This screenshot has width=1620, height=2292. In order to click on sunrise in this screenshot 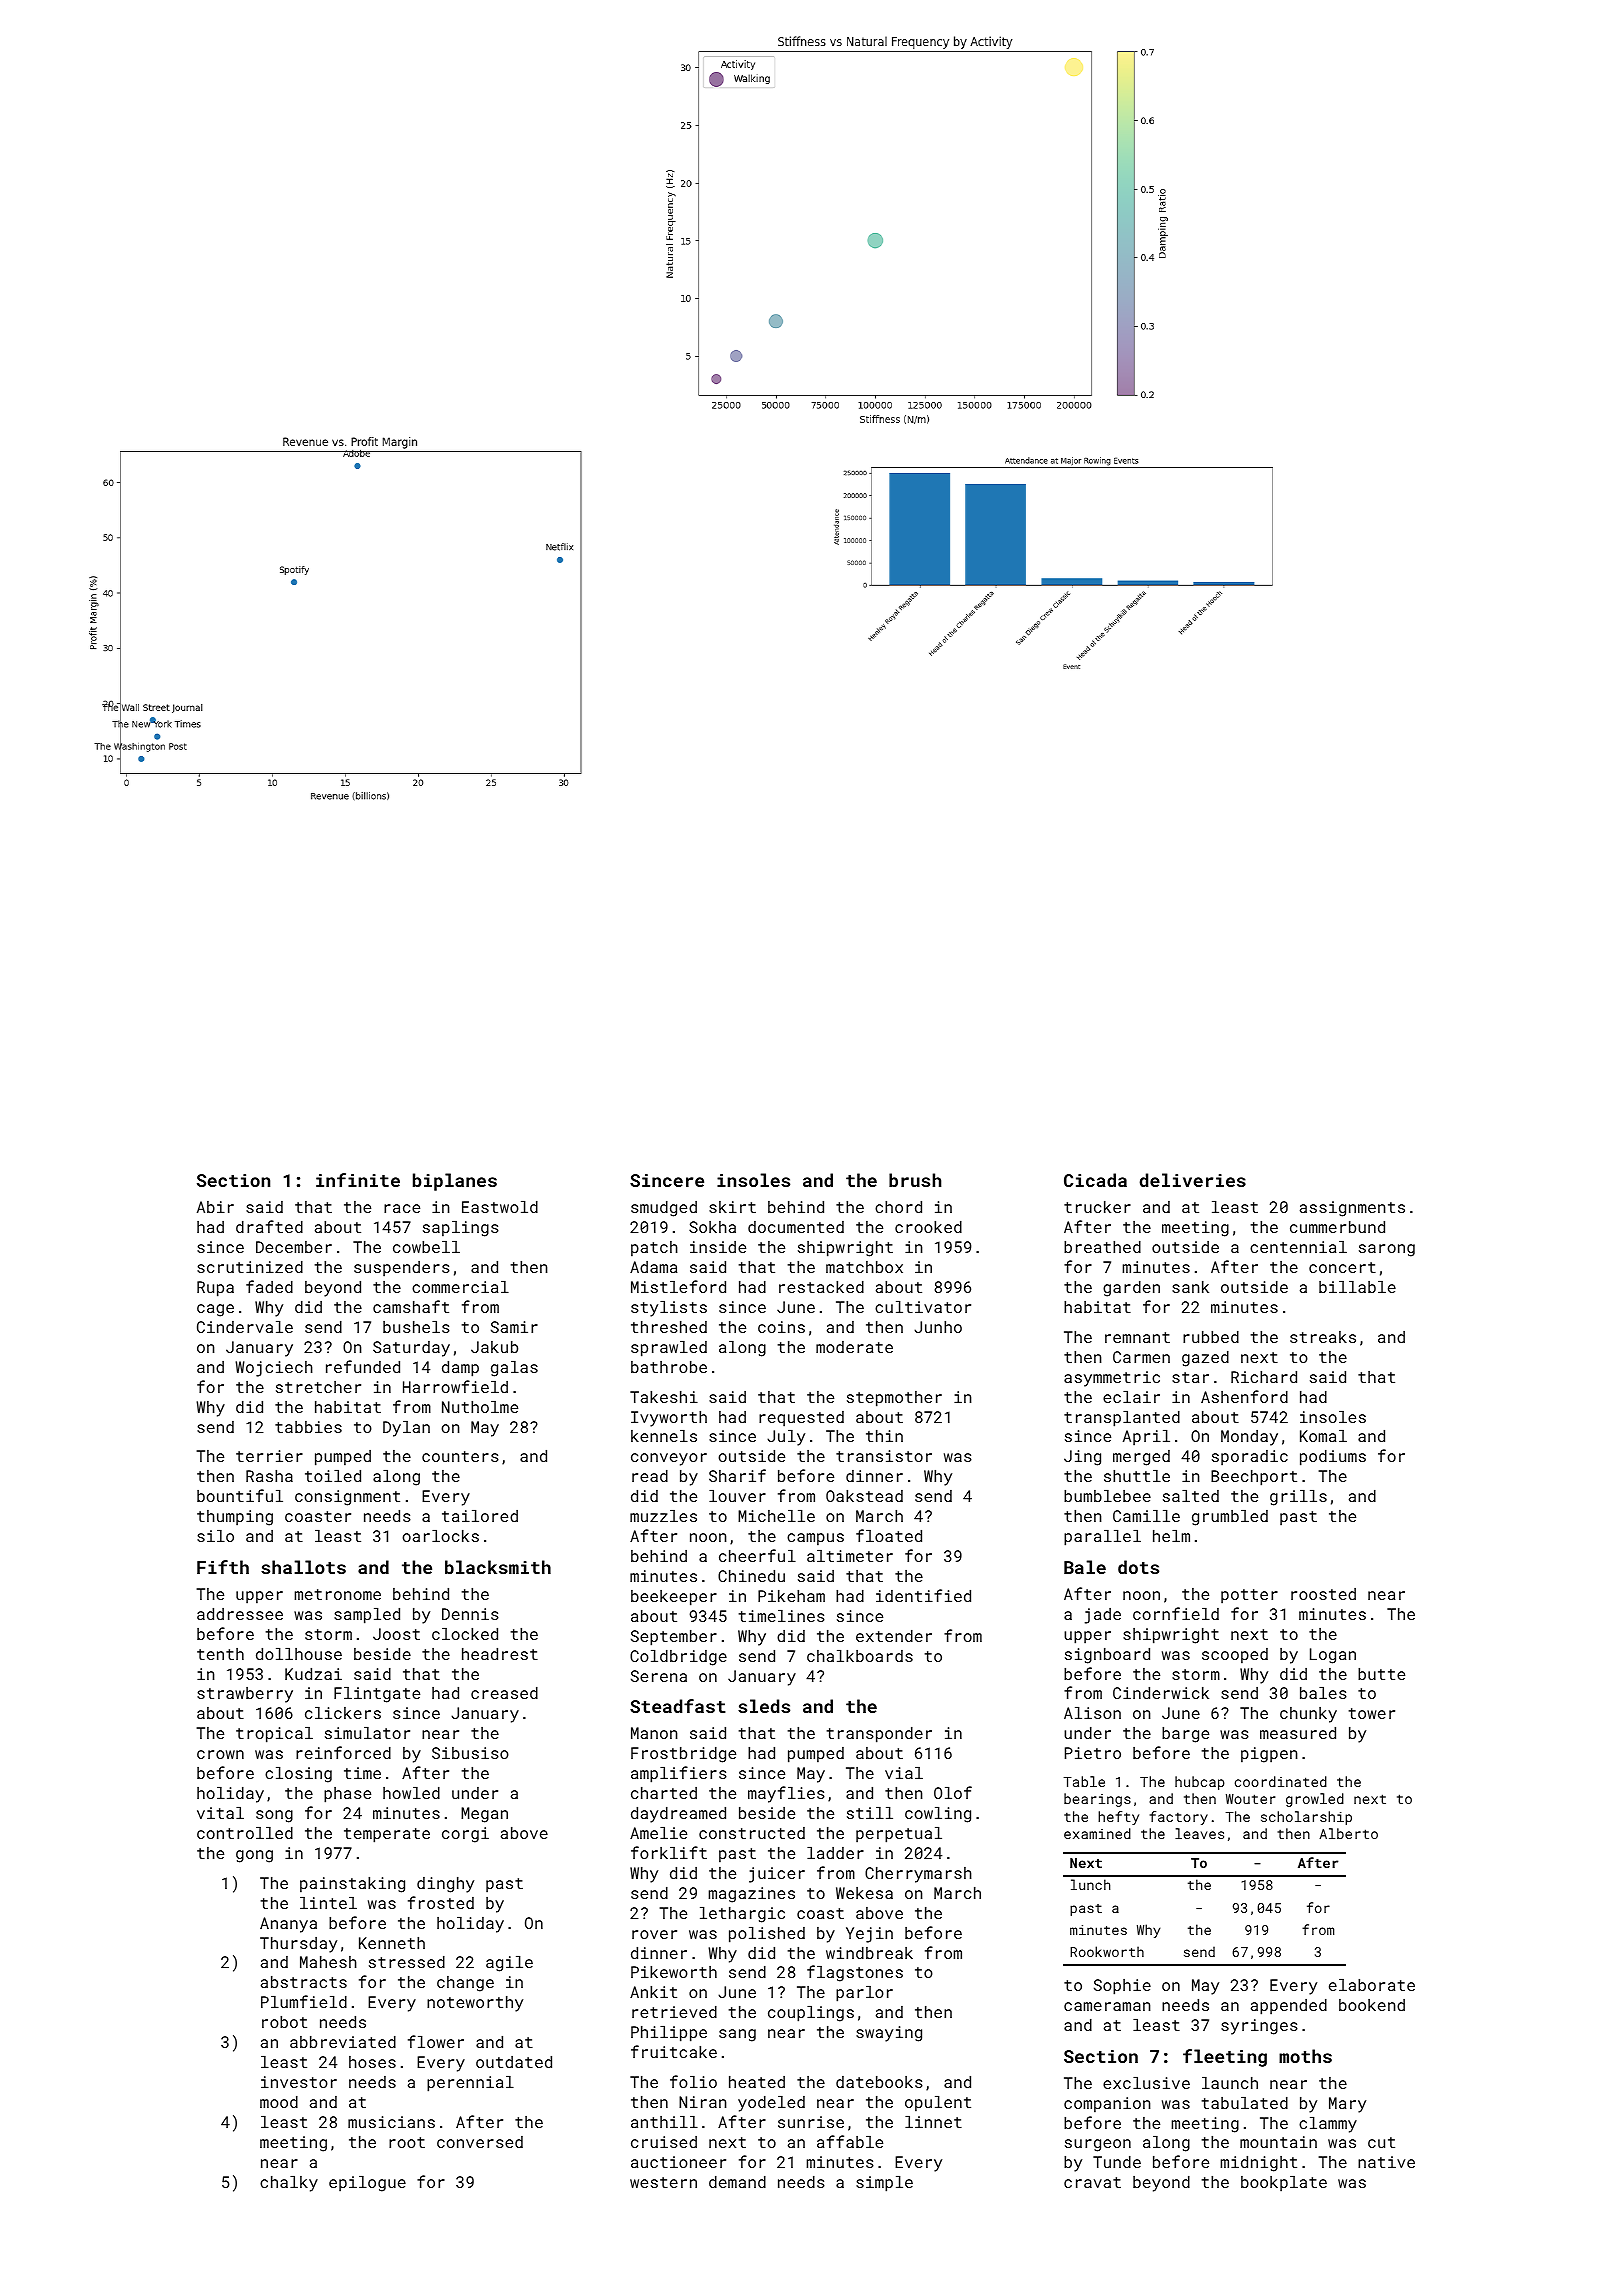, I will do `click(811, 2122)`.
